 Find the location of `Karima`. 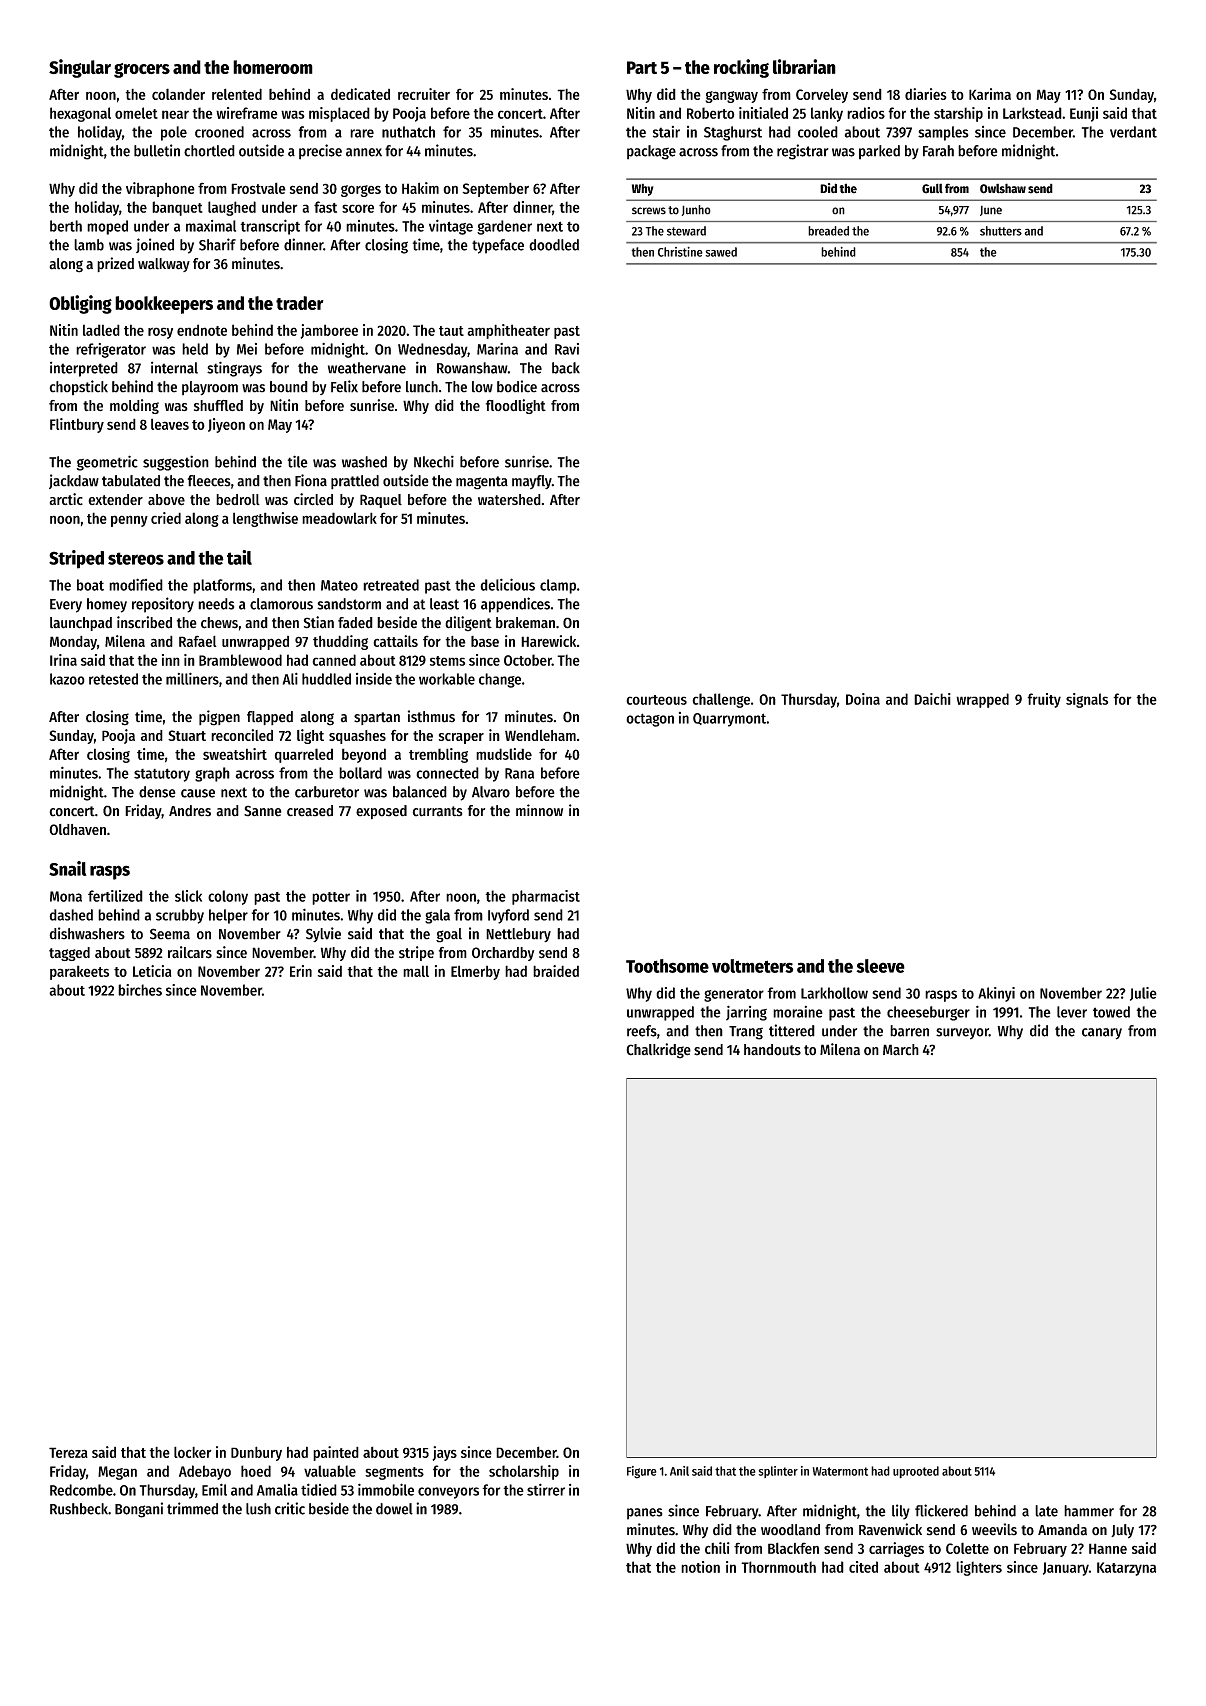

Karima is located at coordinates (990, 94).
